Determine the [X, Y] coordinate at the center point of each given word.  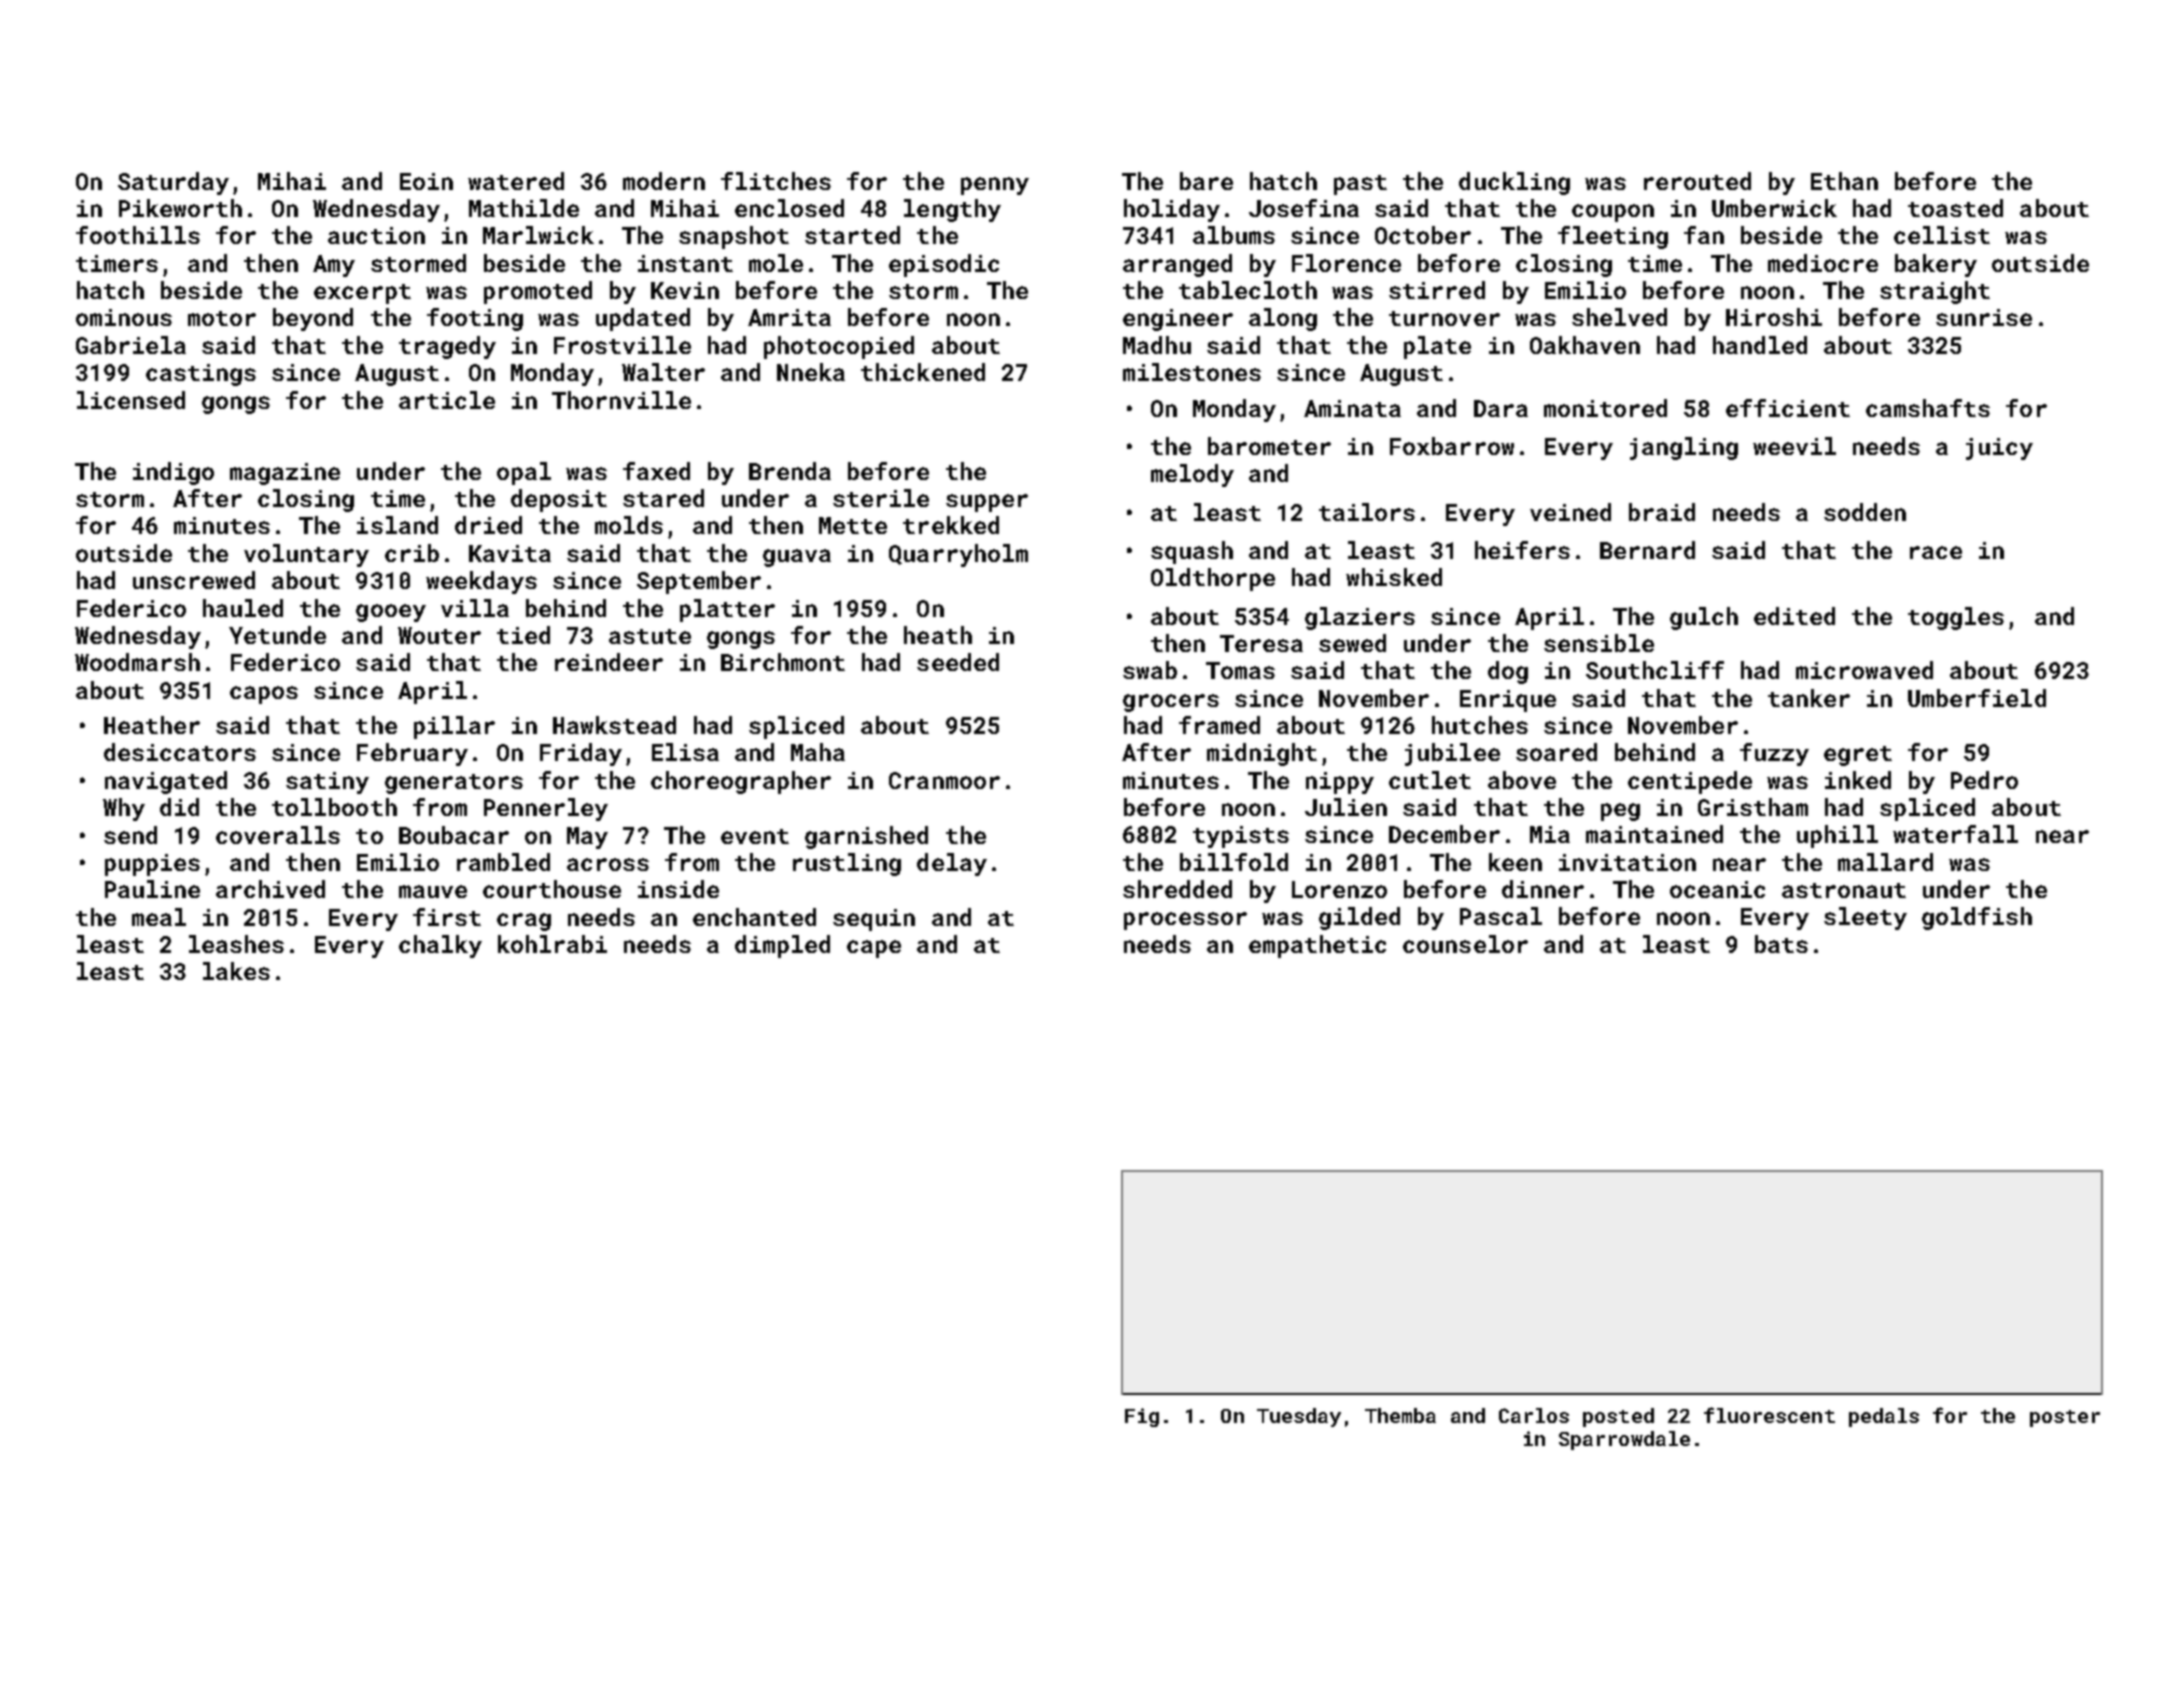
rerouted [1697, 181]
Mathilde [524, 208]
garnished [866, 837]
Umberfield [1977, 698]
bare [1206, 181]
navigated [166, 782]
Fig [1142, 1417]
